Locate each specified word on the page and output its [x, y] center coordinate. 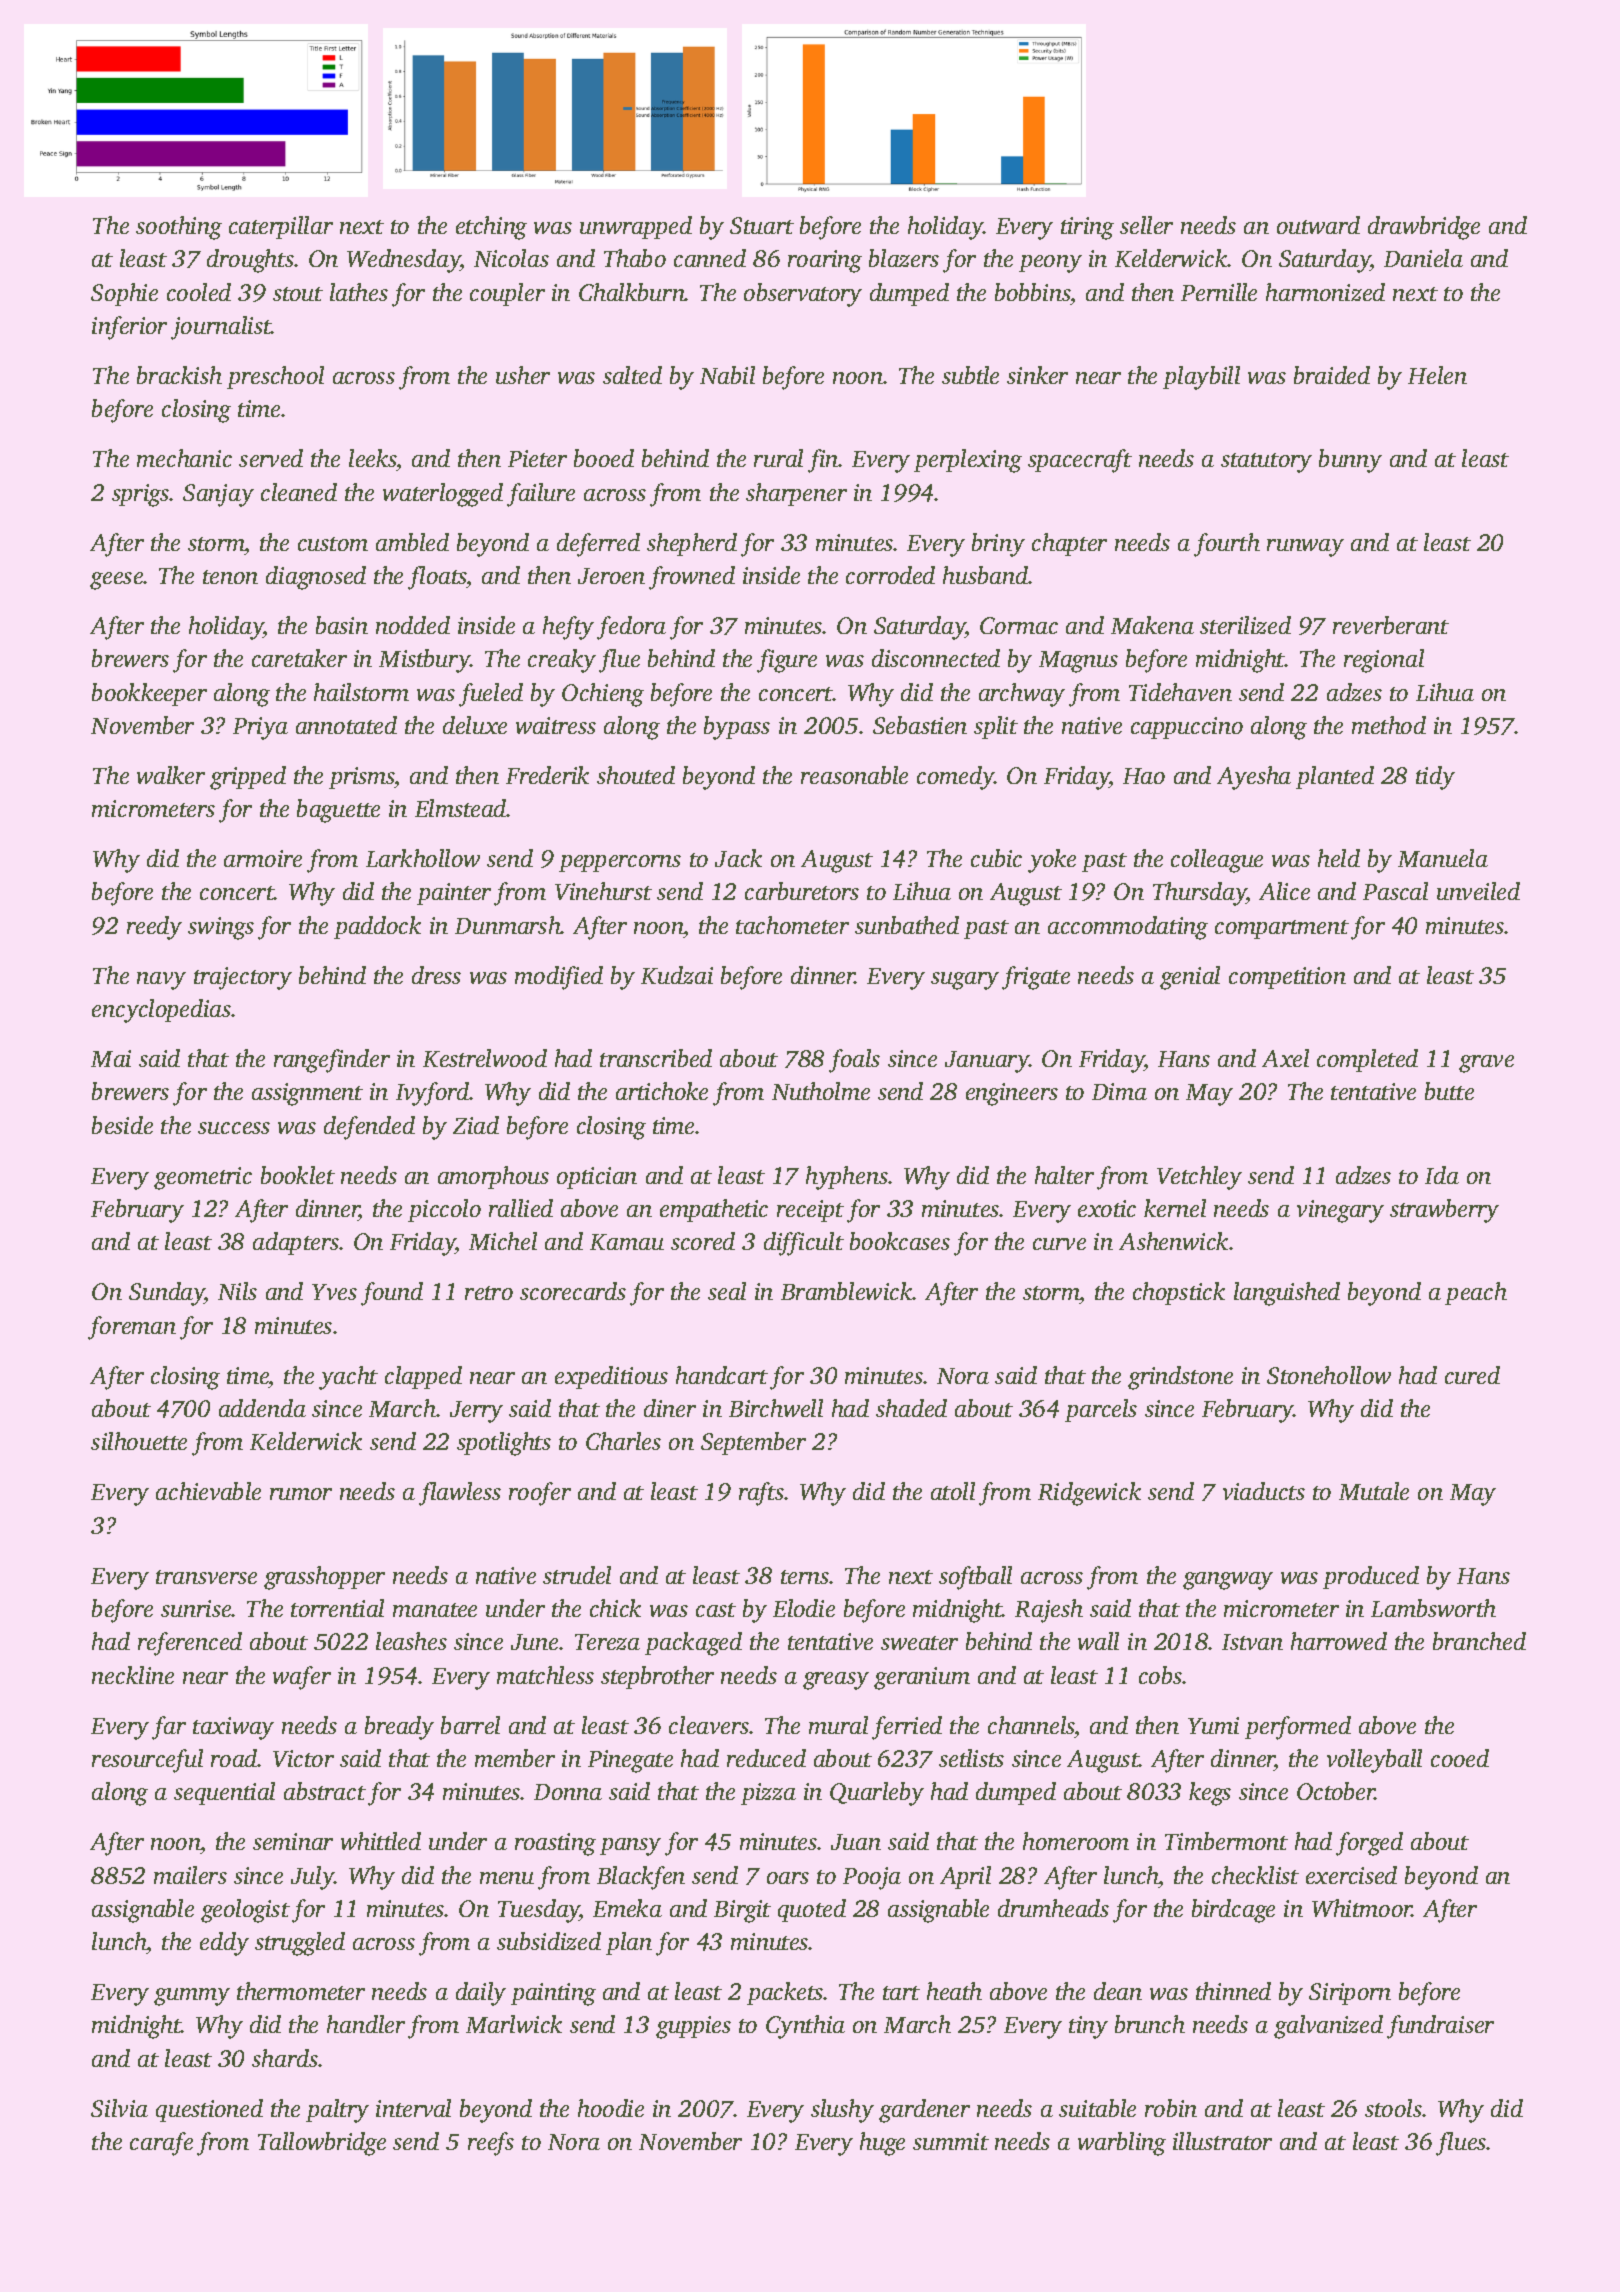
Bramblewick [847, 1291]
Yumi [1213, 1725]
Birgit [742, 1911]
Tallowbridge [322, 2144]
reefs [491, 2144]
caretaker [299, 658]
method [1389, 725]
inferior [129, 328]
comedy [955, 778]
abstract [325, 1791]
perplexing [968, 461]
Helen [1437, 375]
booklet [298, 1175]
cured [1472, 1375]
